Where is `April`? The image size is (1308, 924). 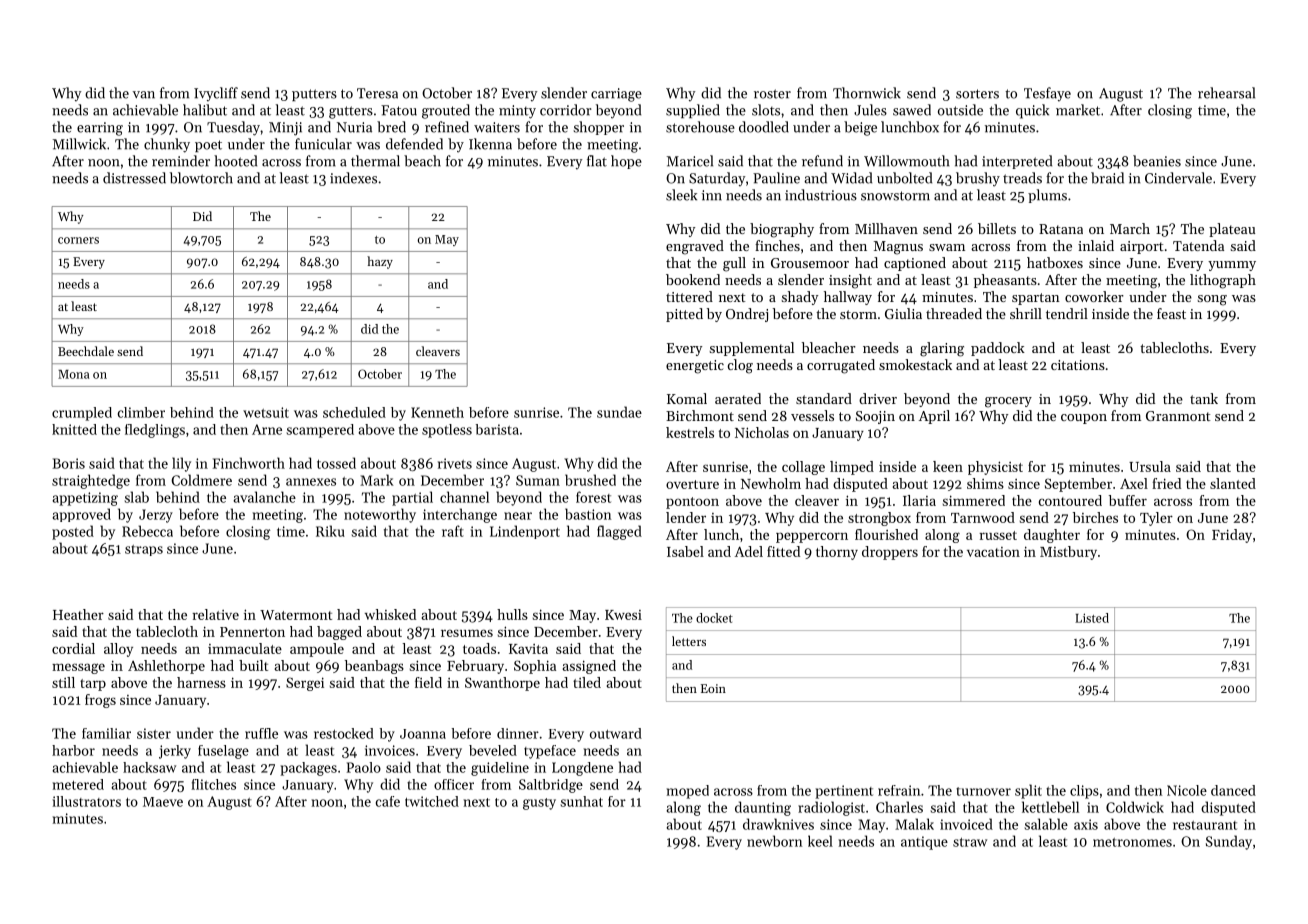
April is located at coordinates (934, 417).
